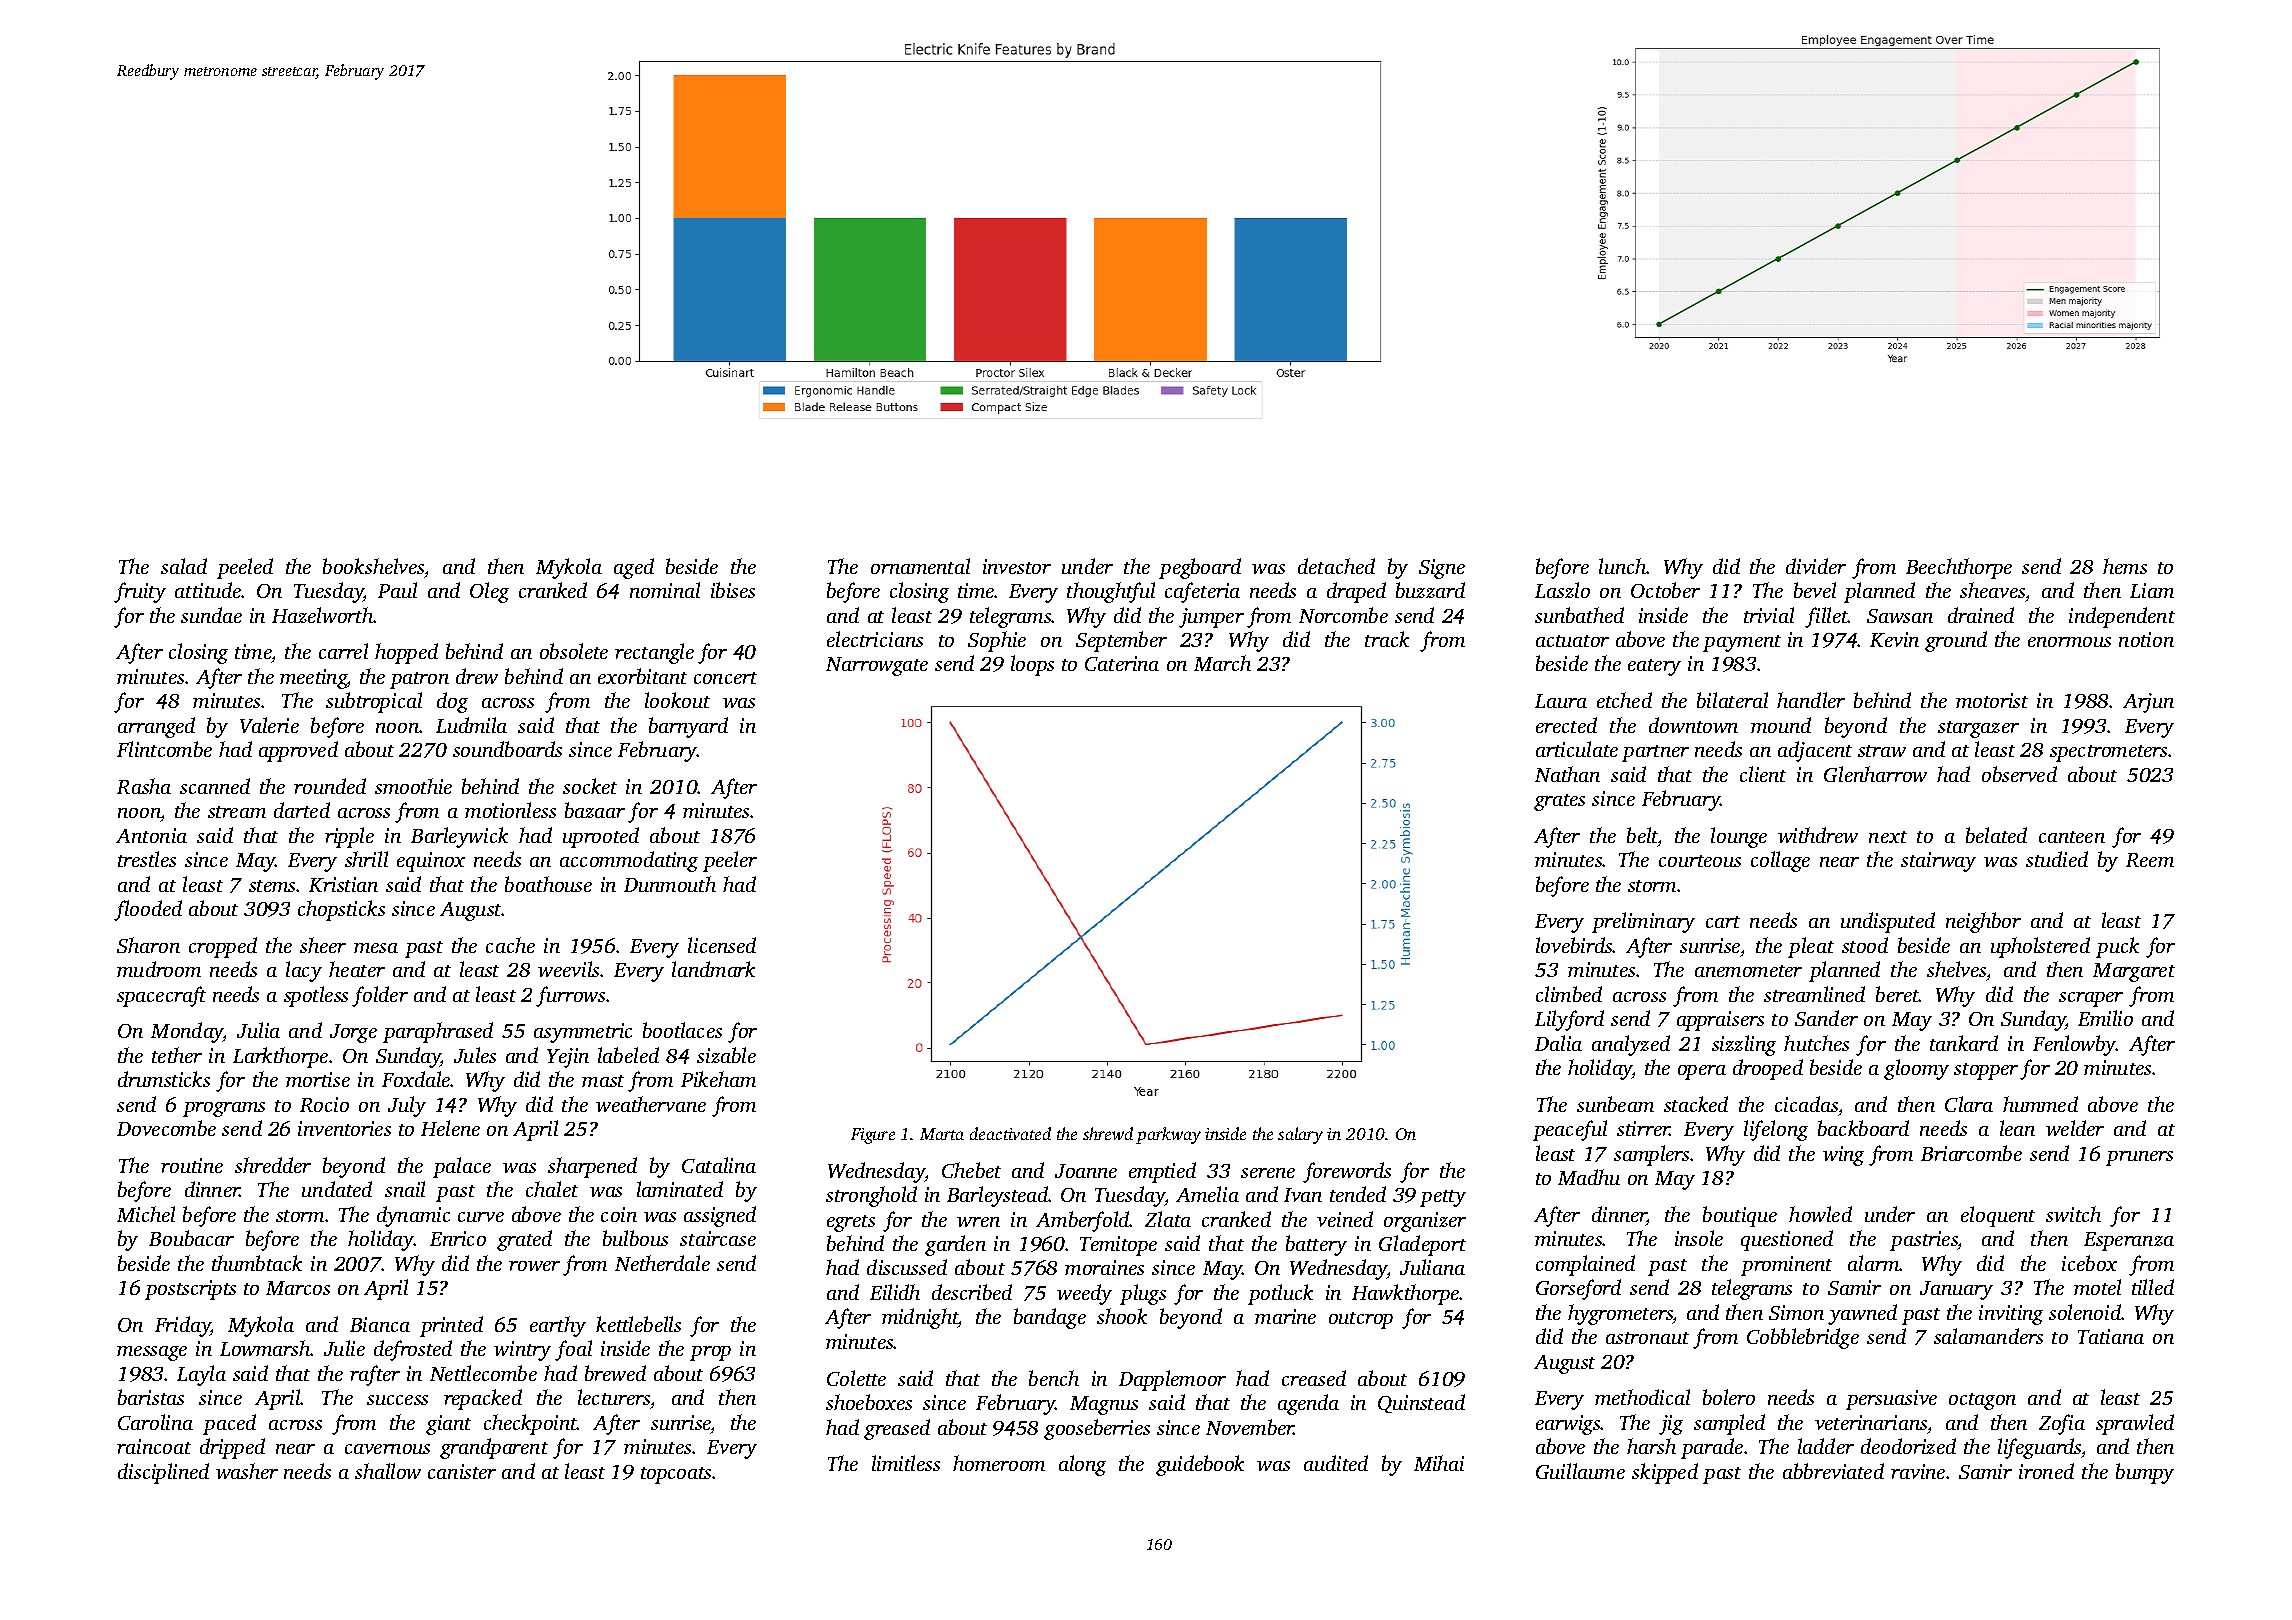 This document has width=2292, height=1620. What do you see at coordinates (208, 590) in the document?
I see `attitude` at bounding box center [208, 590].
